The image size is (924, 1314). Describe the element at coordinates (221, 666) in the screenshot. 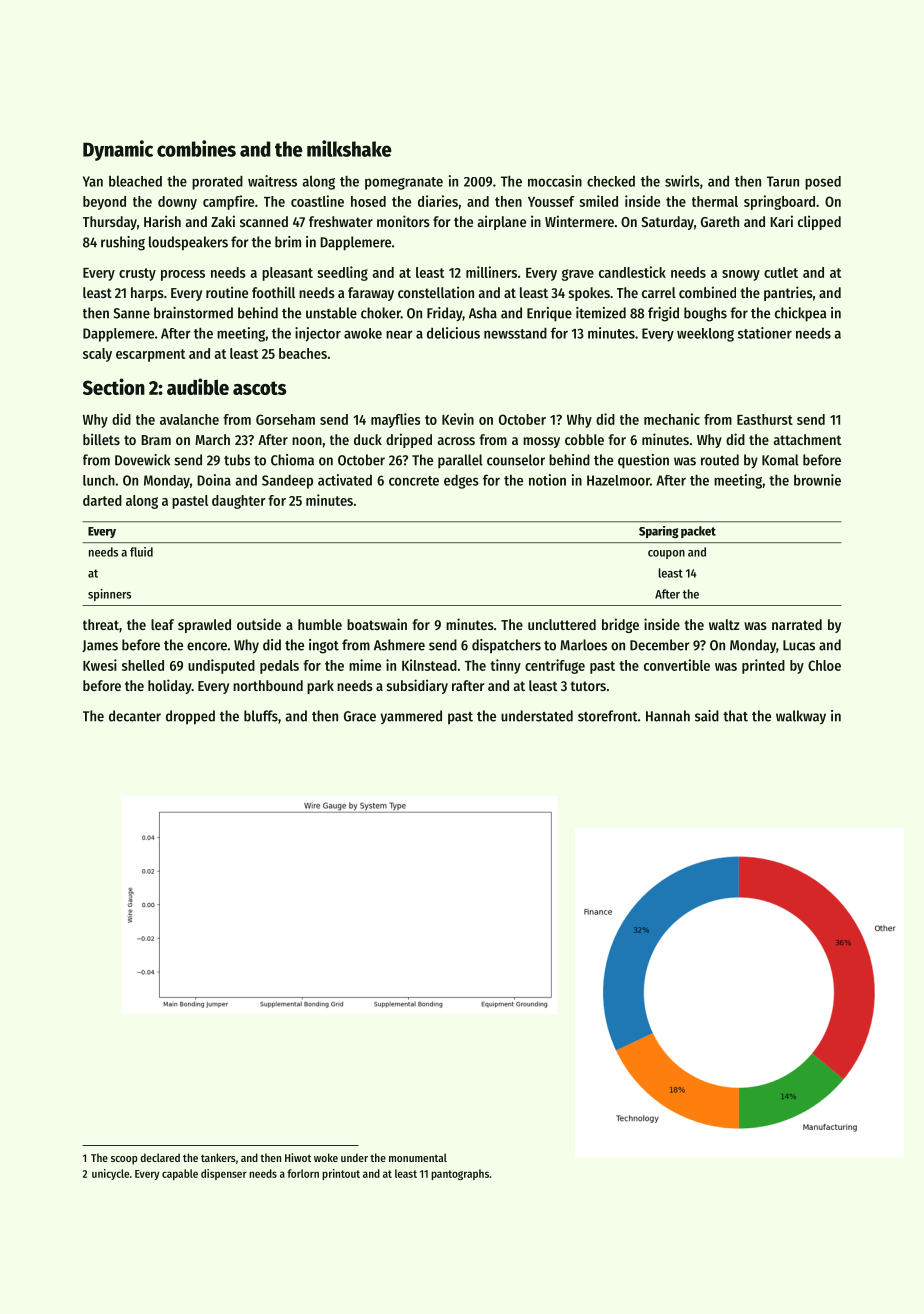

I see `undisputed` at that location.
